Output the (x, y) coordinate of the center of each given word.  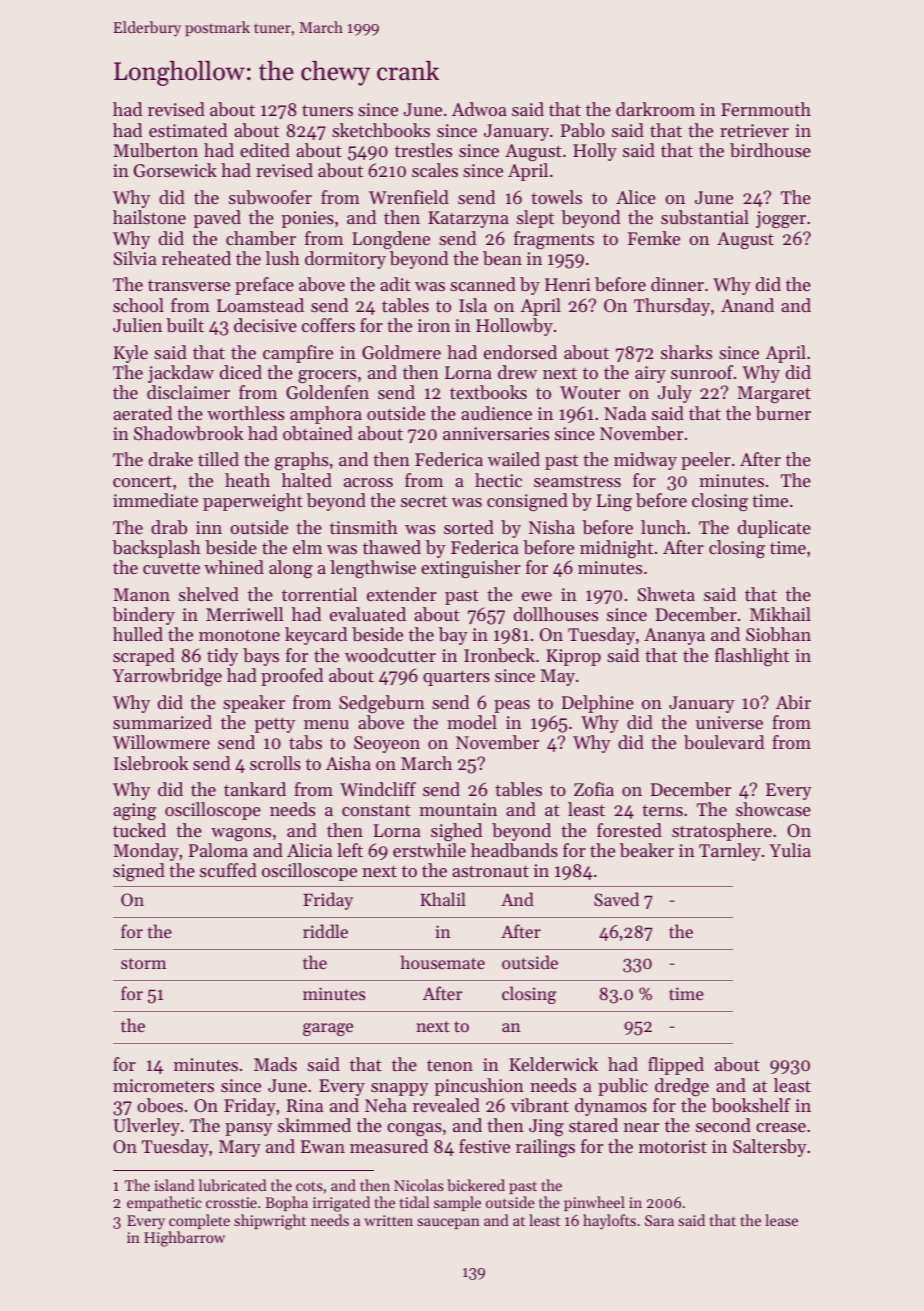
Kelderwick (553, 1064)
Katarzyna (468, 219)
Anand (747, 305)
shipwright (270, 1222)
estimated (188, 130)
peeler (706, 461)
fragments (554, 240)
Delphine (598, 704)
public (623, 1087)
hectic (498, 480)
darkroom (655, 109)
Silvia (135, 258)
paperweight (253, 502)
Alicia (309, 850)
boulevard (724, 742)
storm (143, 963)
